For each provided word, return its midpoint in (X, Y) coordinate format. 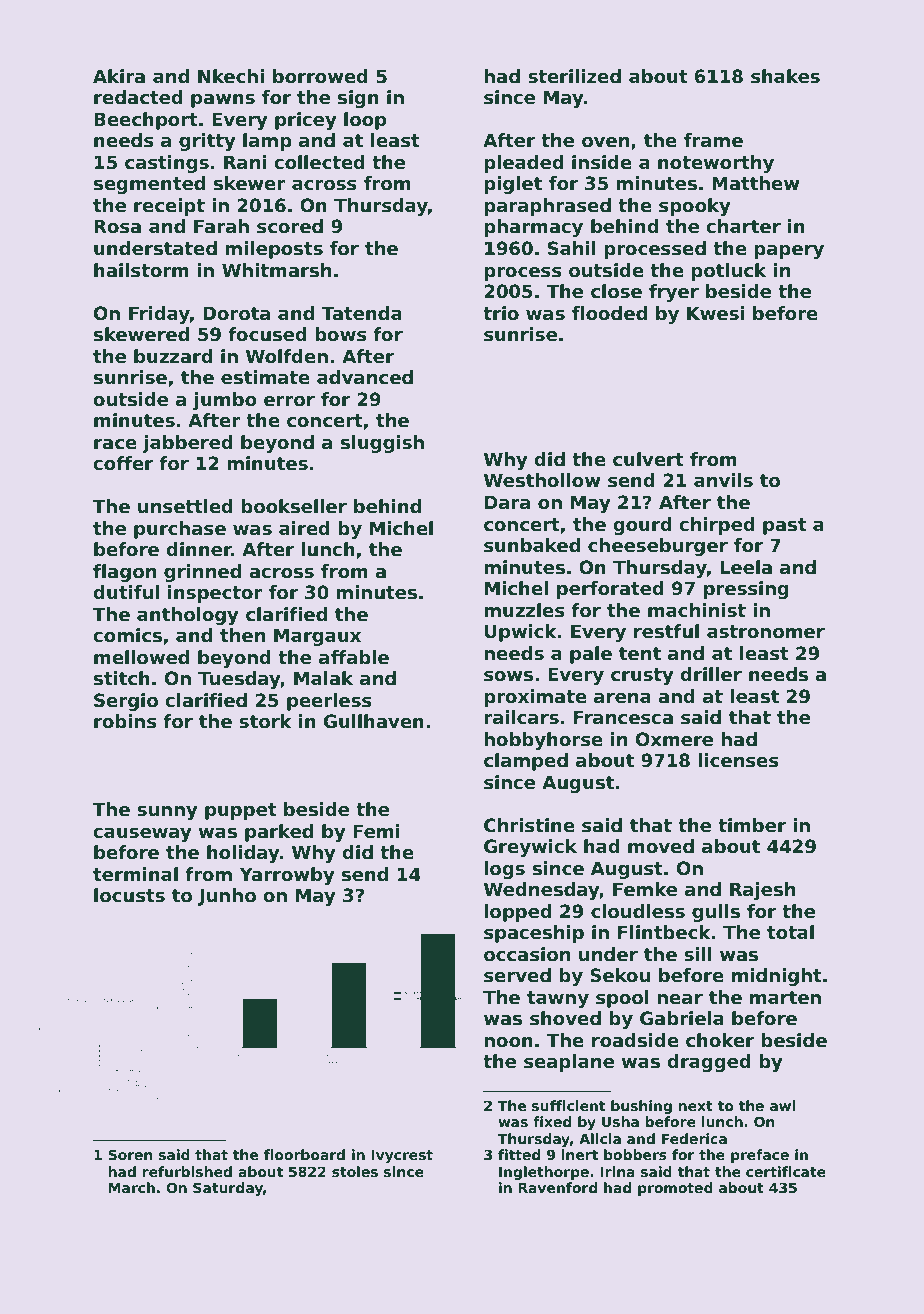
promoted (675, 1189)
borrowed (320, 76)
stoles (355, 1171)
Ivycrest (402, 1156)
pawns (223, 101)
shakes (785, 76)
